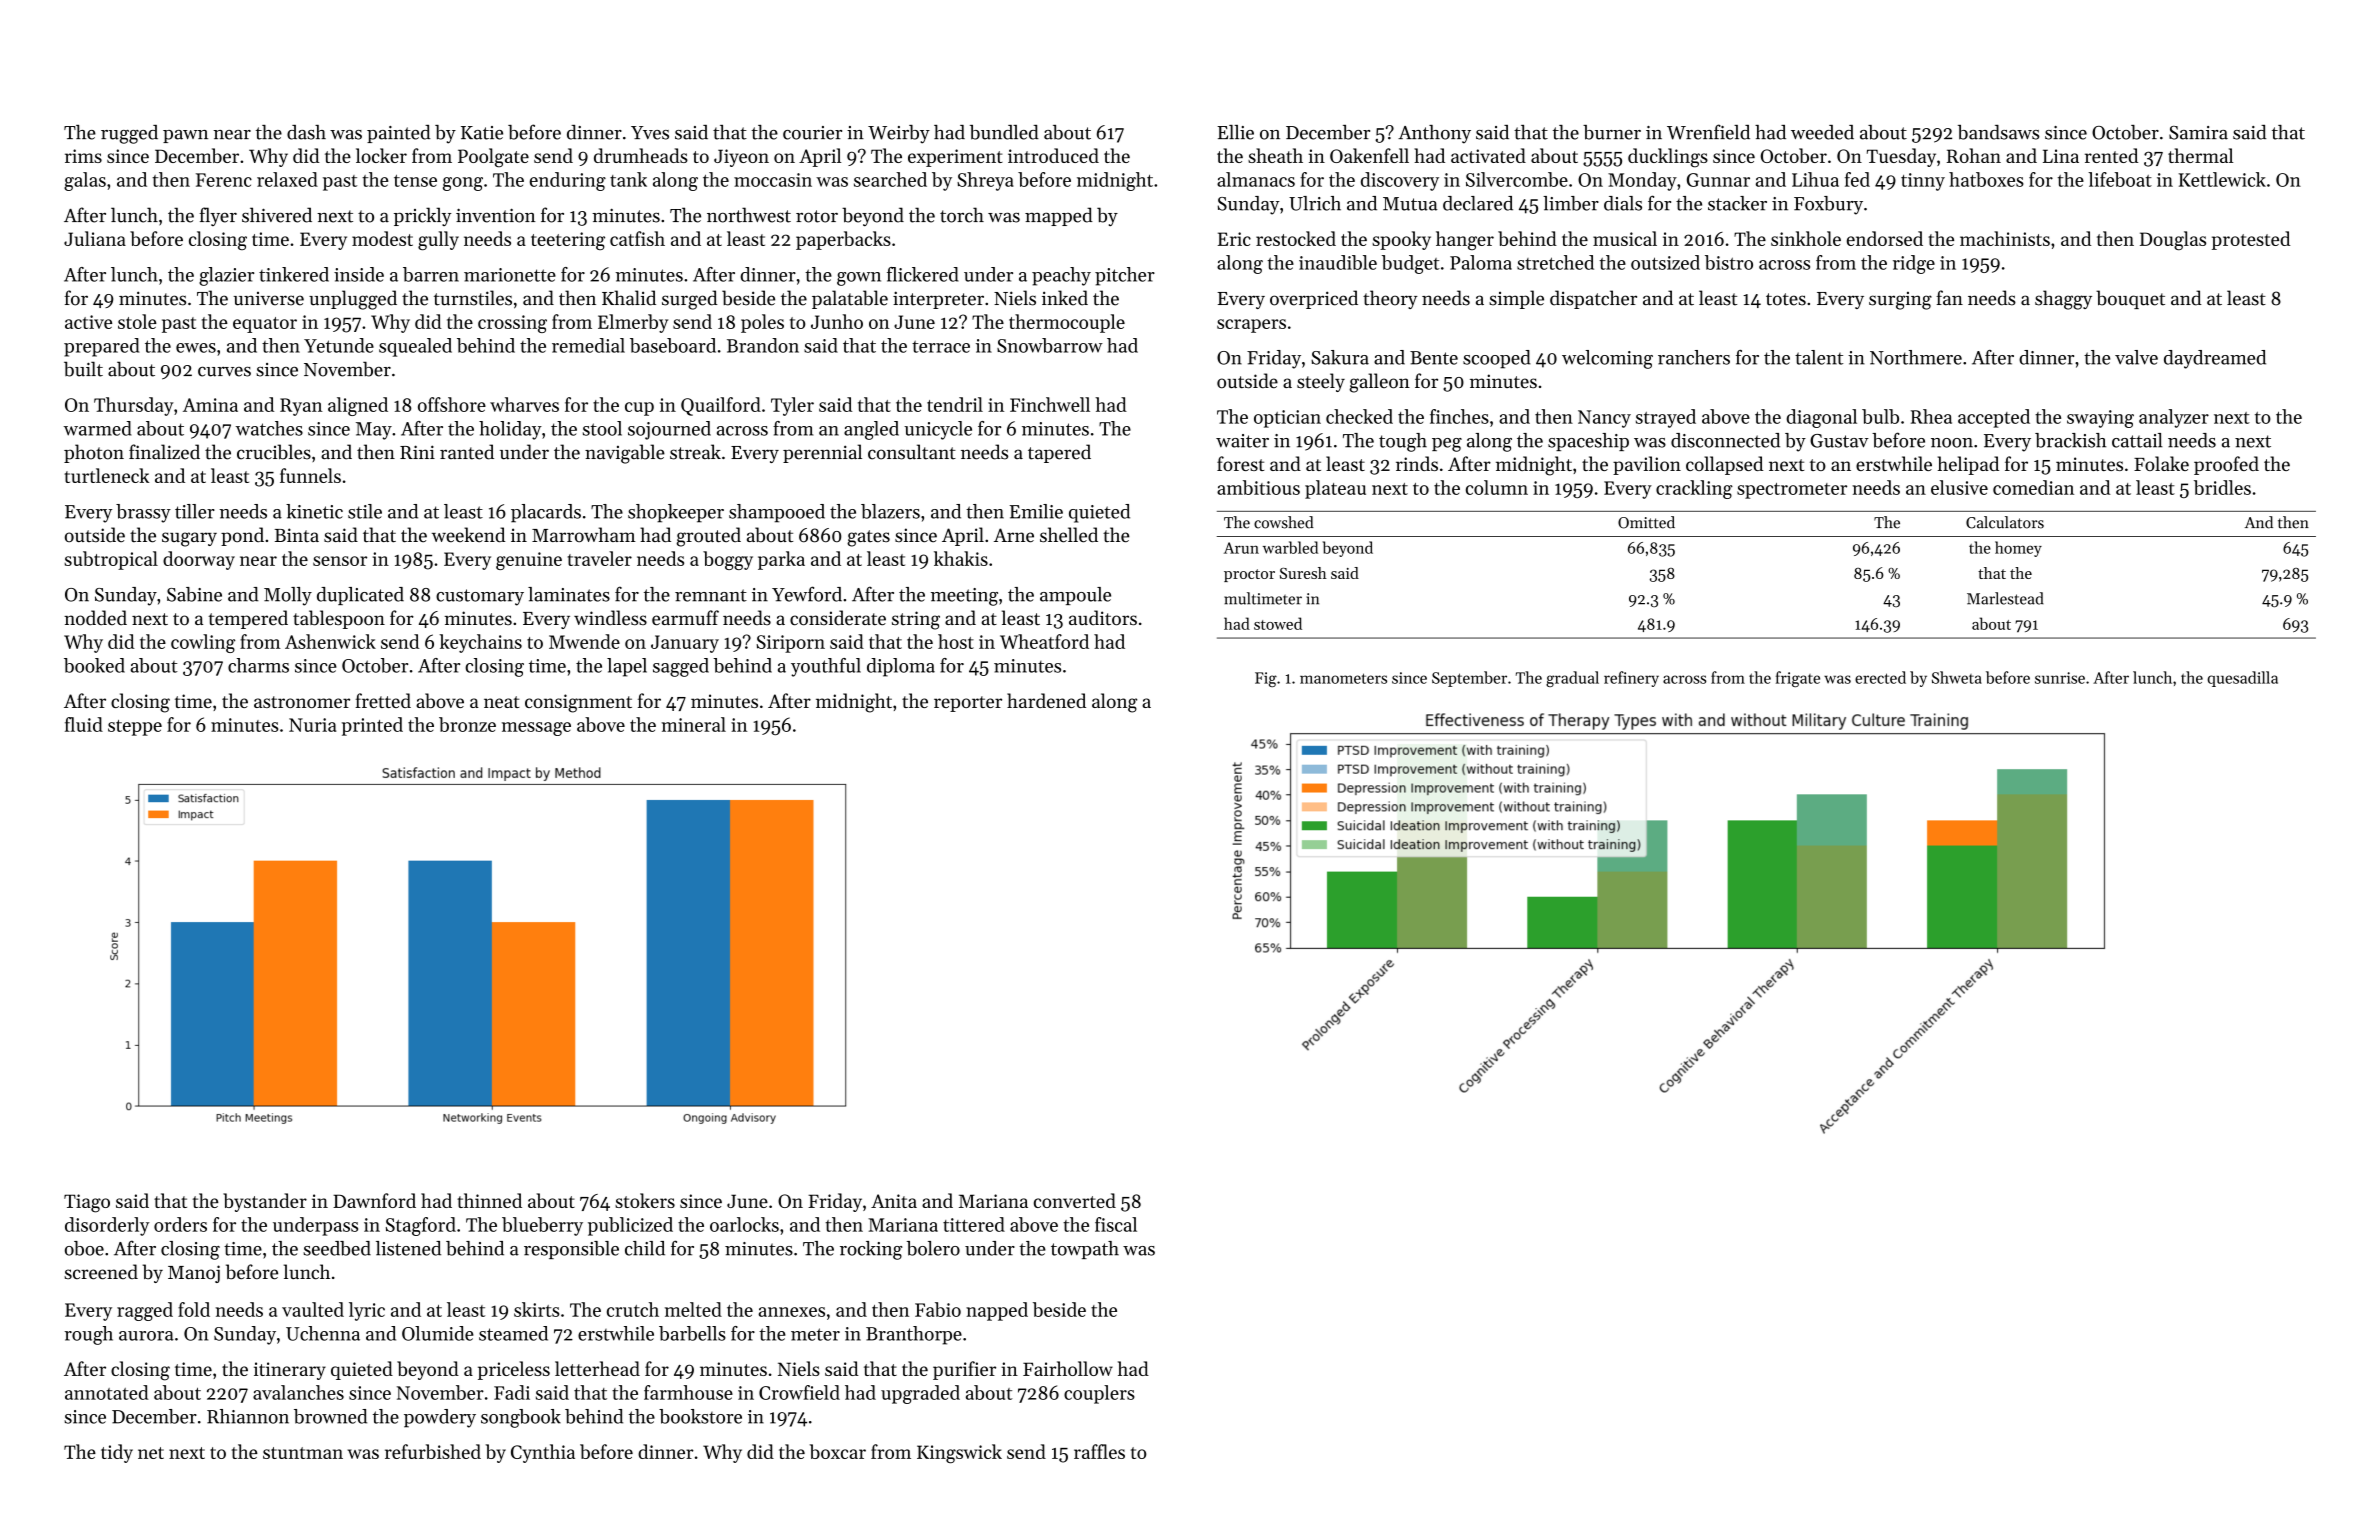 The image size is (2380, 1540). I want to click on printed, so click(372, 726).
